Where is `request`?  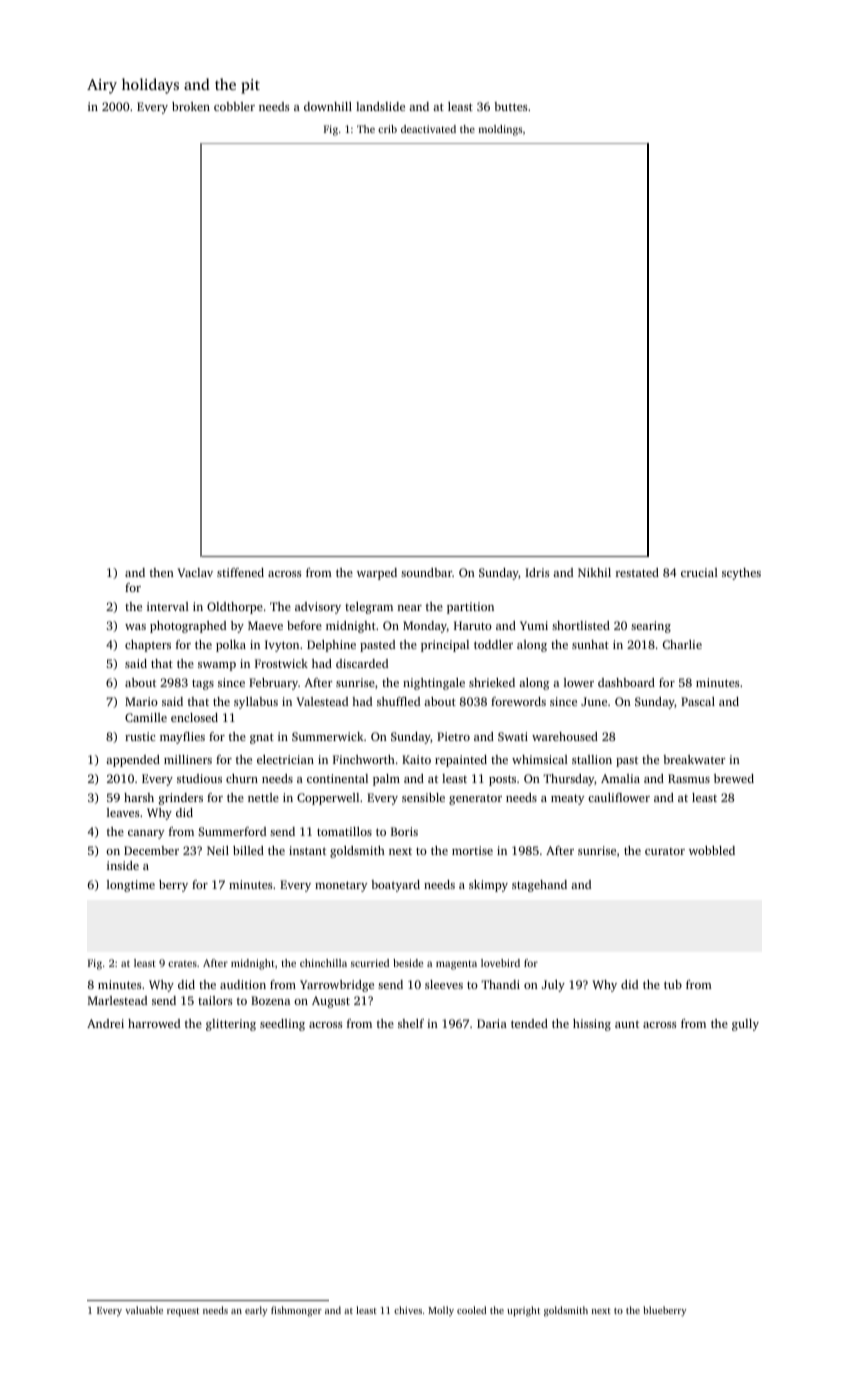 request is located at coordinates (183, 1312).
